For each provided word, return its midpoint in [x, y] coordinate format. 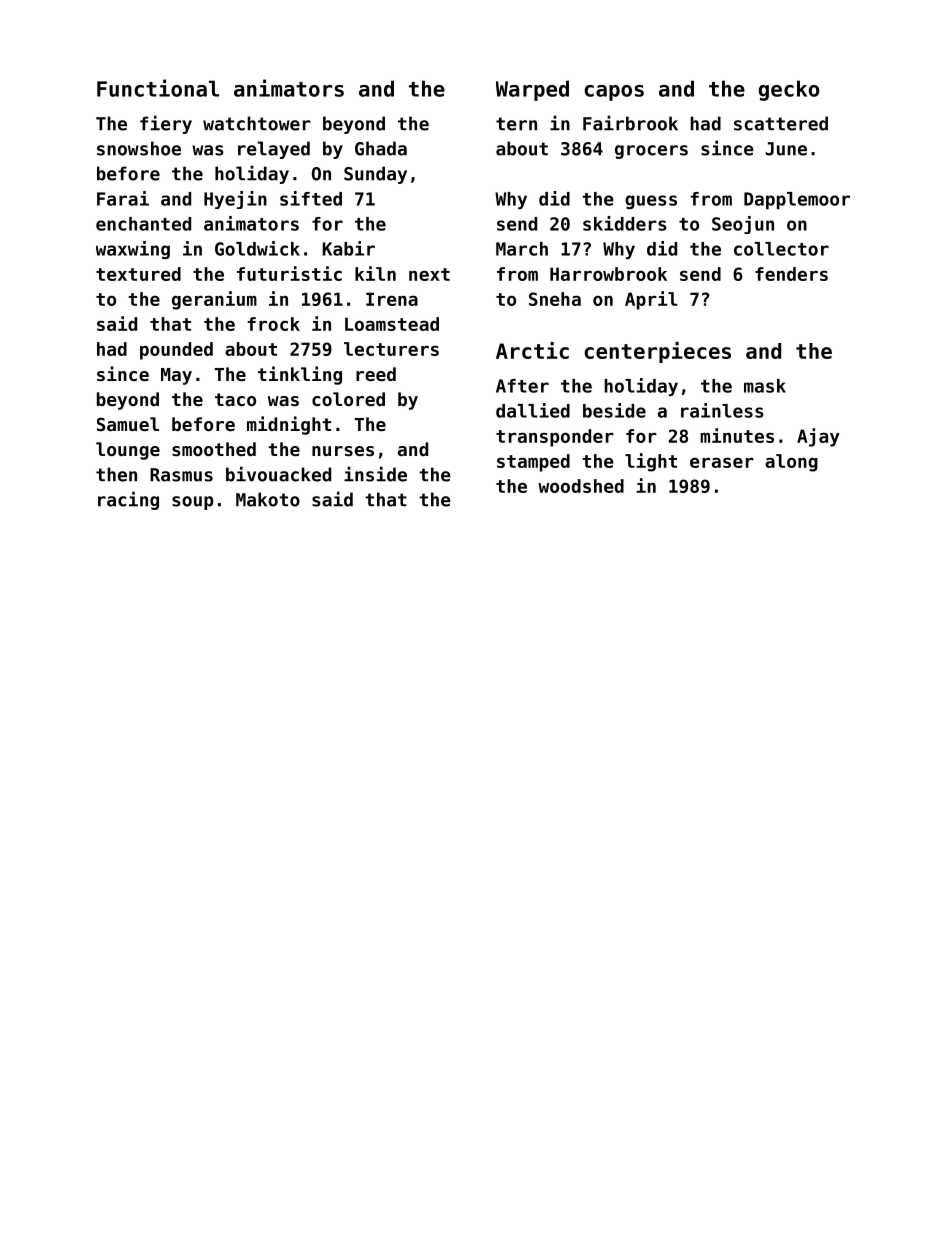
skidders [625, 223]
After [522, 386]
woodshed [581, 486]
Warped [532, 90]
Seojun [743, 225]
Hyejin [235, 200]
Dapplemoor [797, 200]
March [522, 249]
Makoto [268, 499]
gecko [789, 90]
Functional [158, 88]
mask [765, 386]
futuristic [289, 273]
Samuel [128, 424]
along [791, 463]
